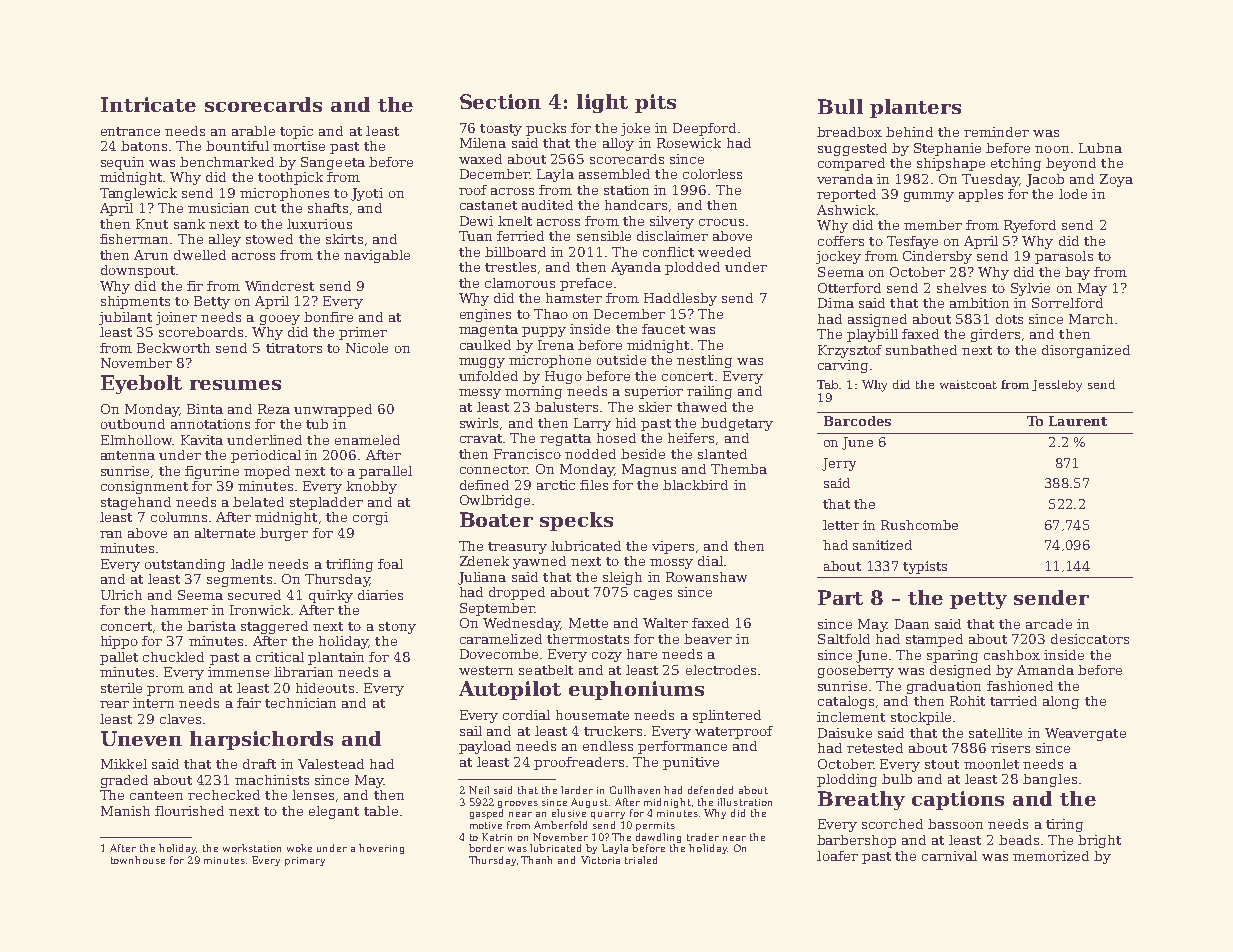 The height and width of the screenshot is (952, 1233). What do you see at coordinates (978, 600) in the screenshot?
I see `petty` at bounding box center [978, 600].
